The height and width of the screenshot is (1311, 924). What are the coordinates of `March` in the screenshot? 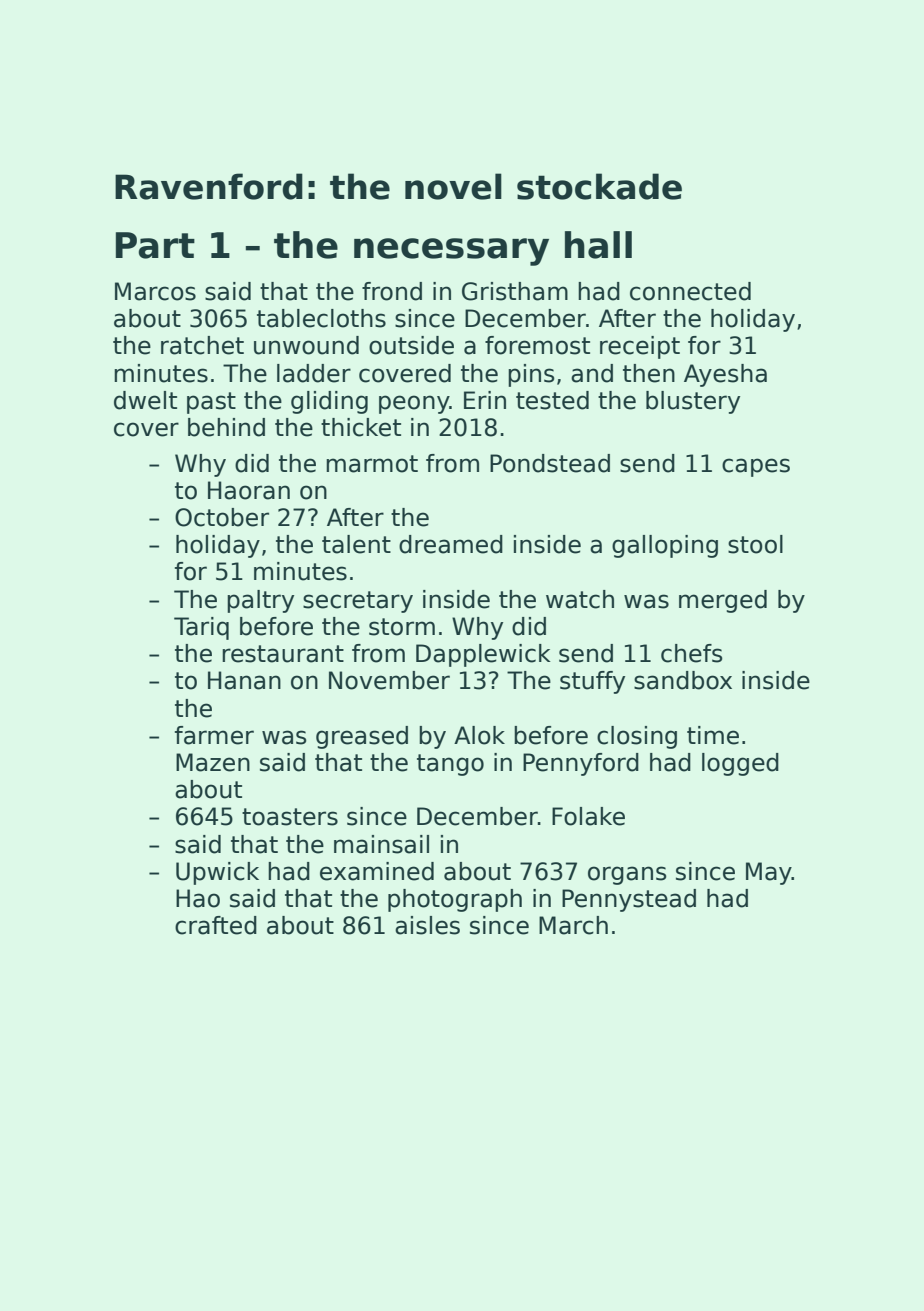 It's located at (573, 925).
